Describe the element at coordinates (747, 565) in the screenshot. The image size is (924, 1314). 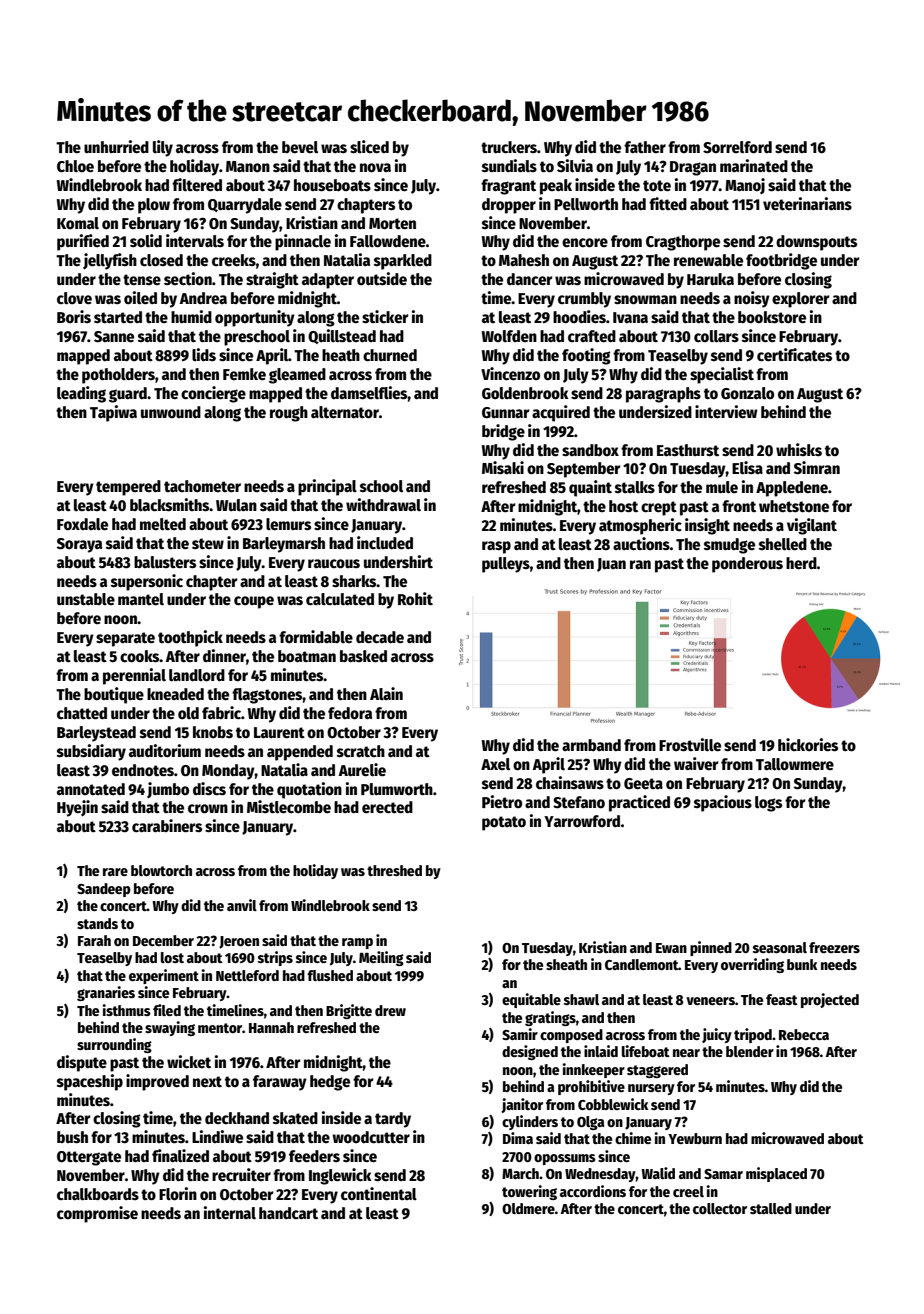
I see `ponderous` at that location.
